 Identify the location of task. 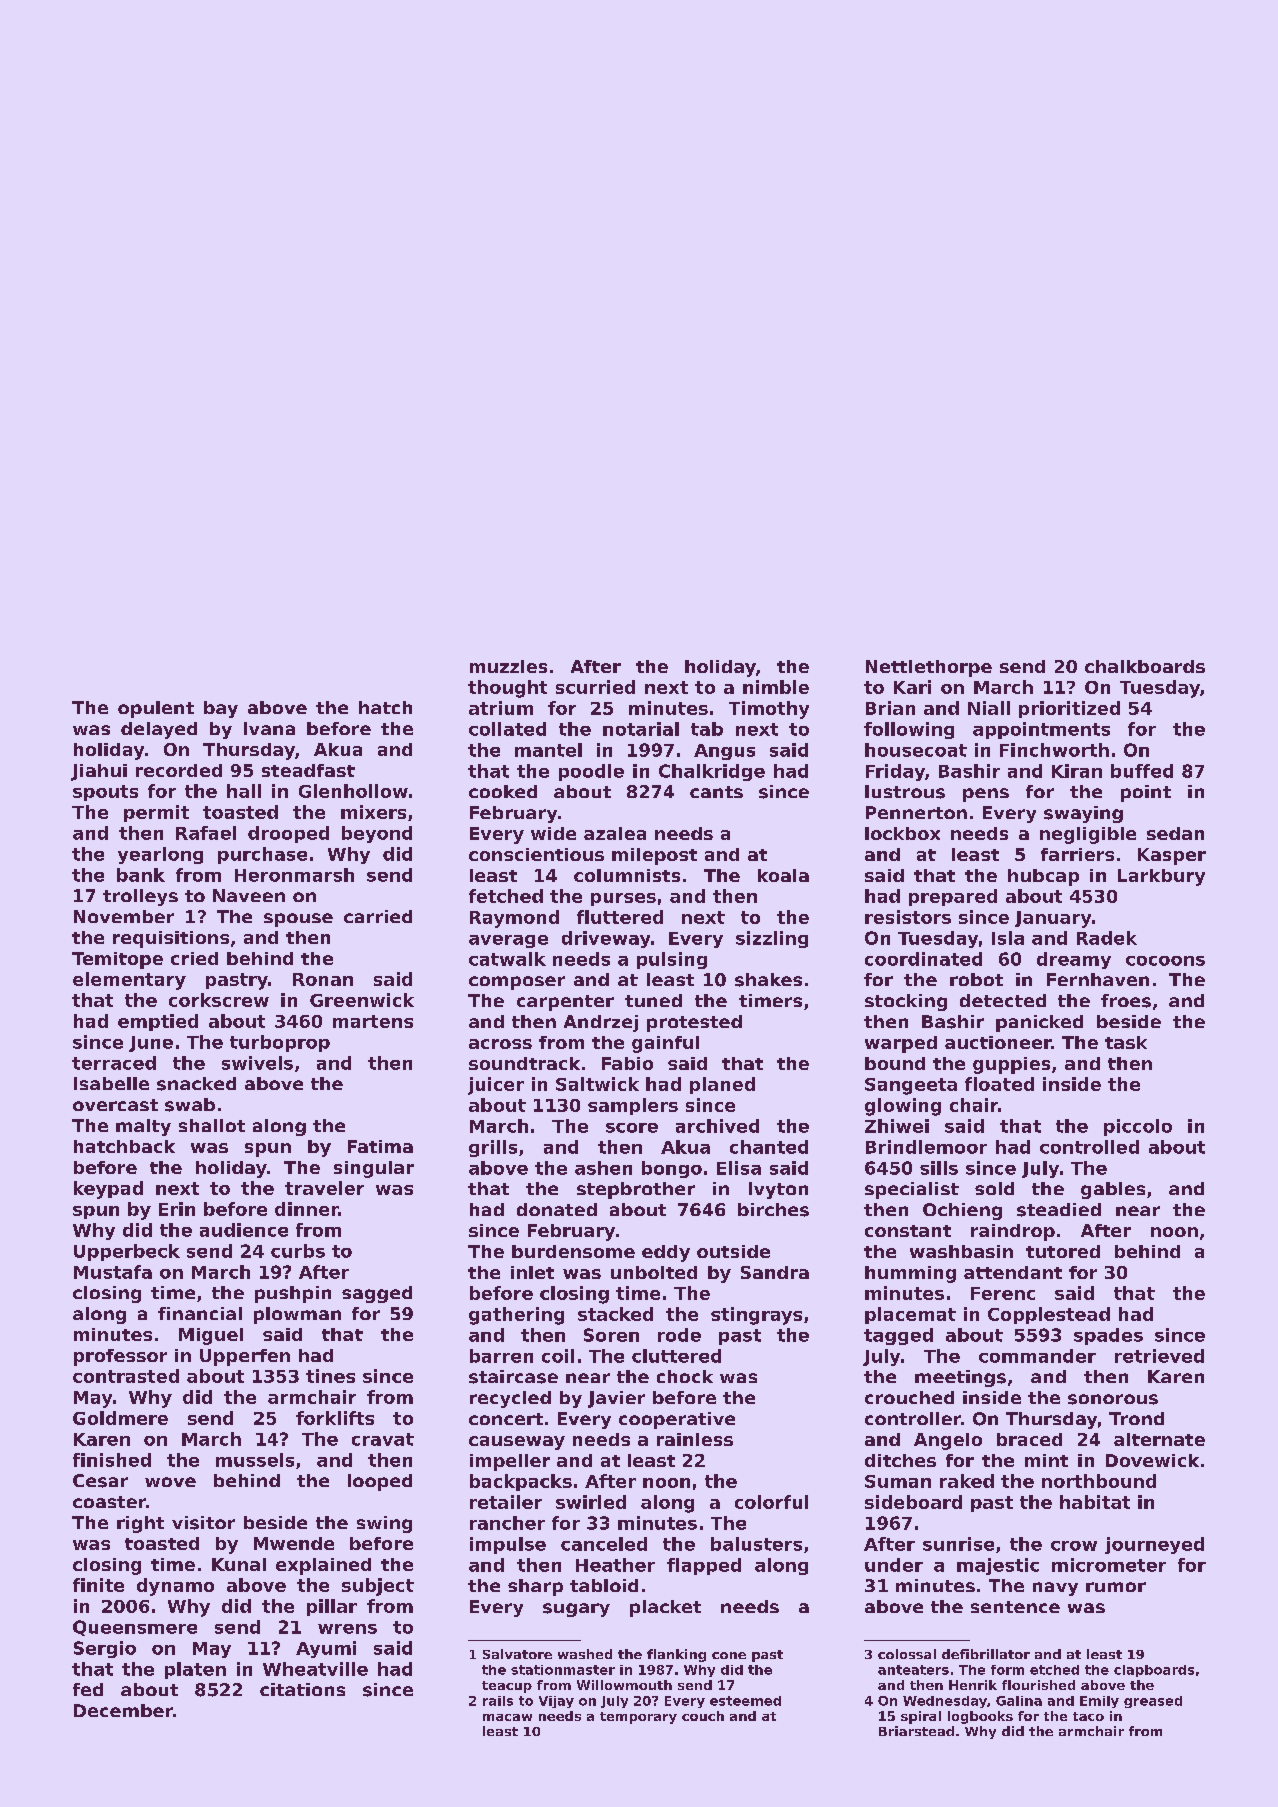
(1126, 1042).
